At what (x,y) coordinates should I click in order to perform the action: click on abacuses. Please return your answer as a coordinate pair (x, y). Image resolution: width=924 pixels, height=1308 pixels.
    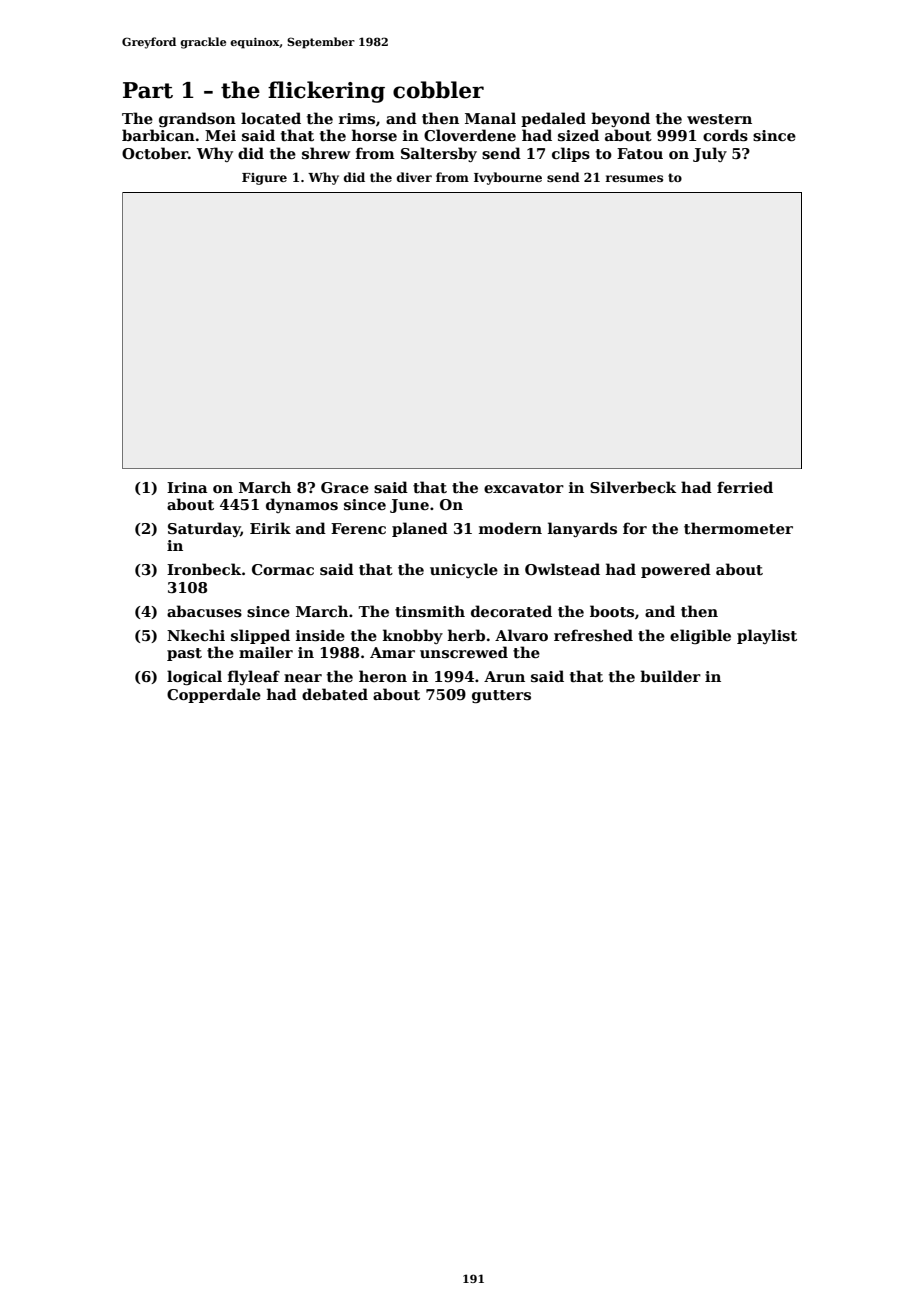
    Looking at the image, I should click on (204, 611).
